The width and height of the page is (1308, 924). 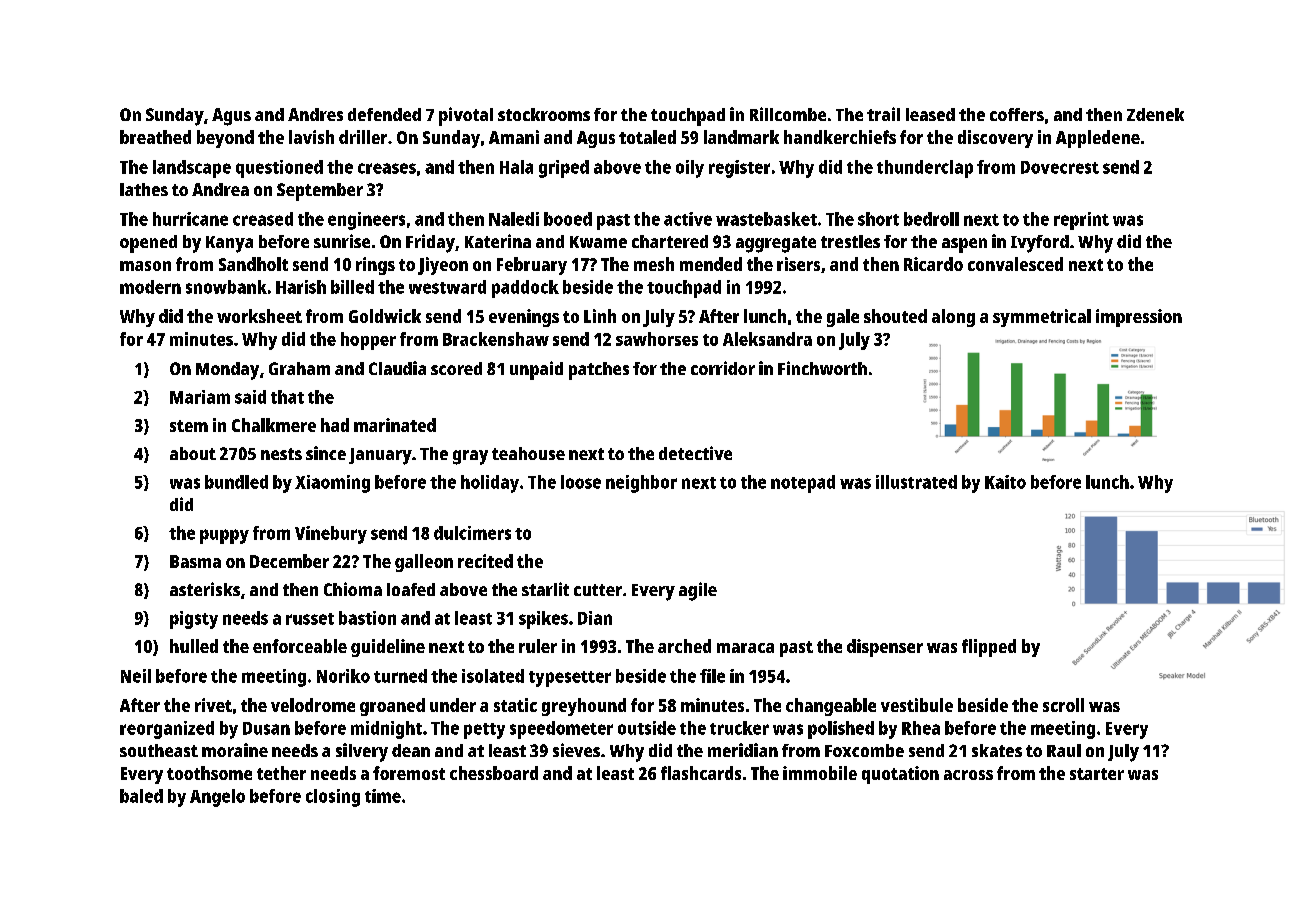 I want to click on coffers, so click(x=1017, y=114).
